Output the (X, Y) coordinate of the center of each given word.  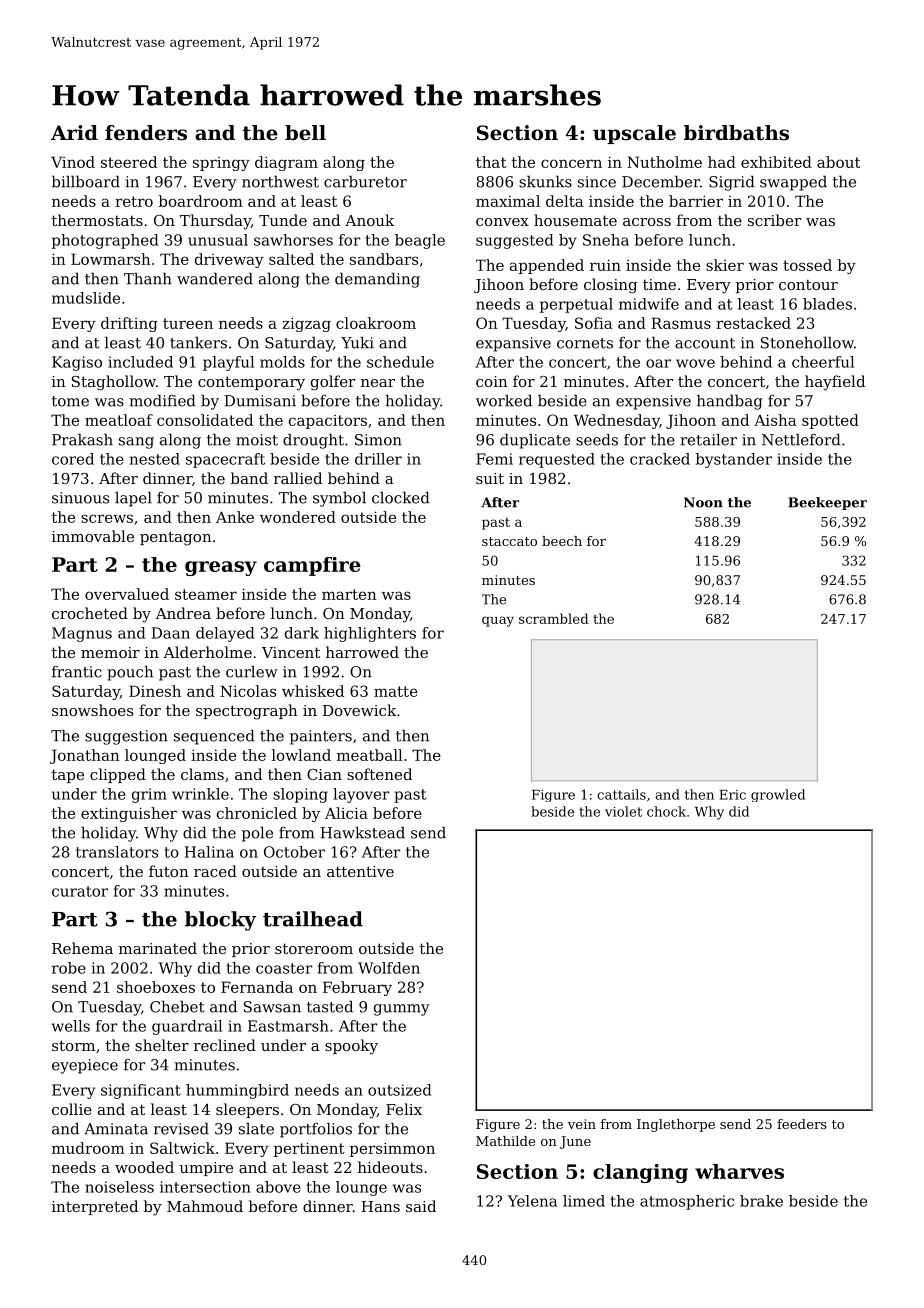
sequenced (214, 737)
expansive (513, 344)
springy (221, 164)
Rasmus (681, 323)
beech (562, 541)
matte (396, 691)
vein (582, 1124)
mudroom (88, 1148)
